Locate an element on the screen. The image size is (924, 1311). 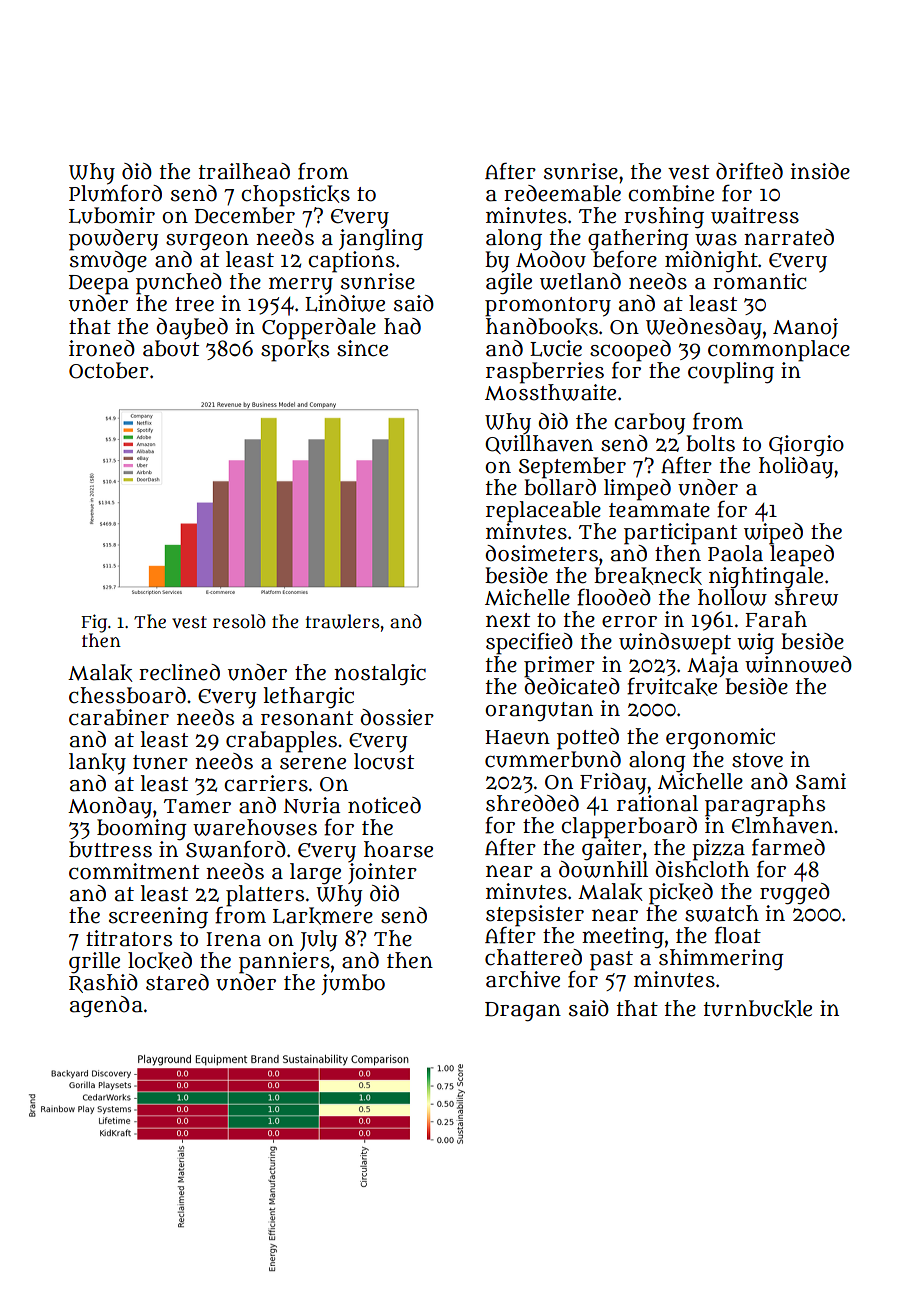
holiday is located at coordinates (796, 467).
